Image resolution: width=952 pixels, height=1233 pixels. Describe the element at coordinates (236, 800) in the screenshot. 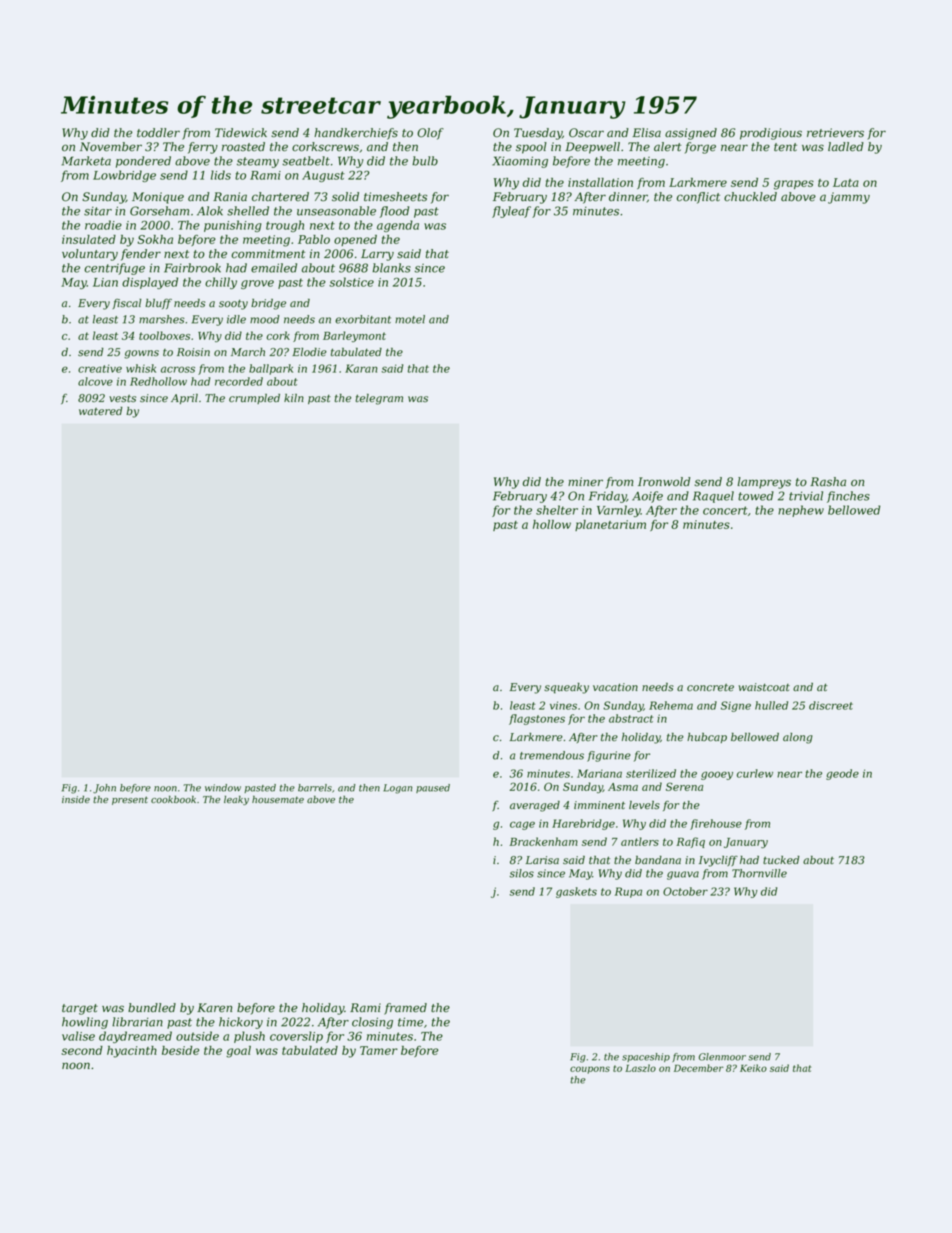

I see `leaky` at that location.
